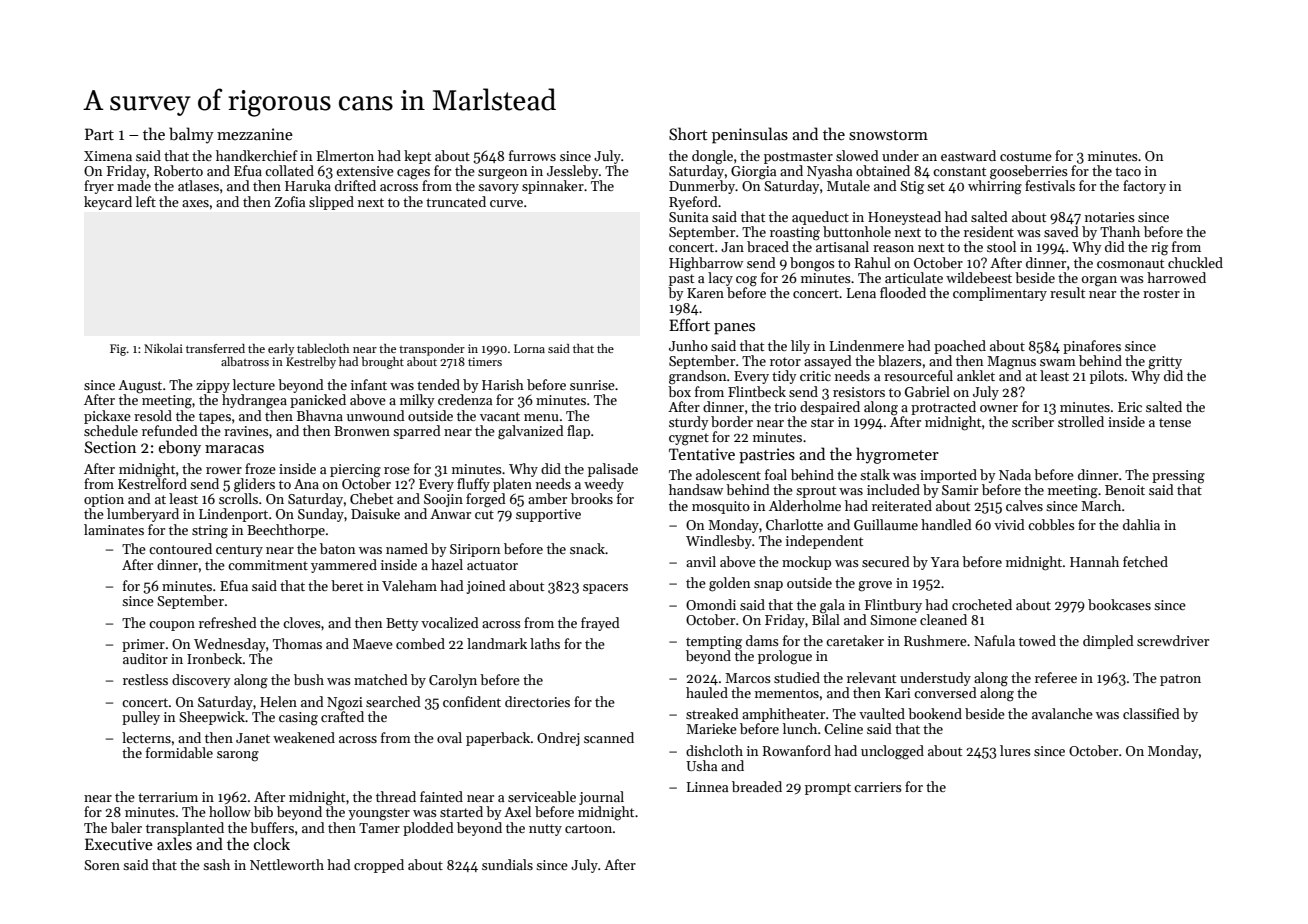 Image resolution: width=1308 pixels, height=924 pixels. What do you see at coordinates (331, 203) in the screenshot?
I see `slipped` at bounding box center [331, 203].
